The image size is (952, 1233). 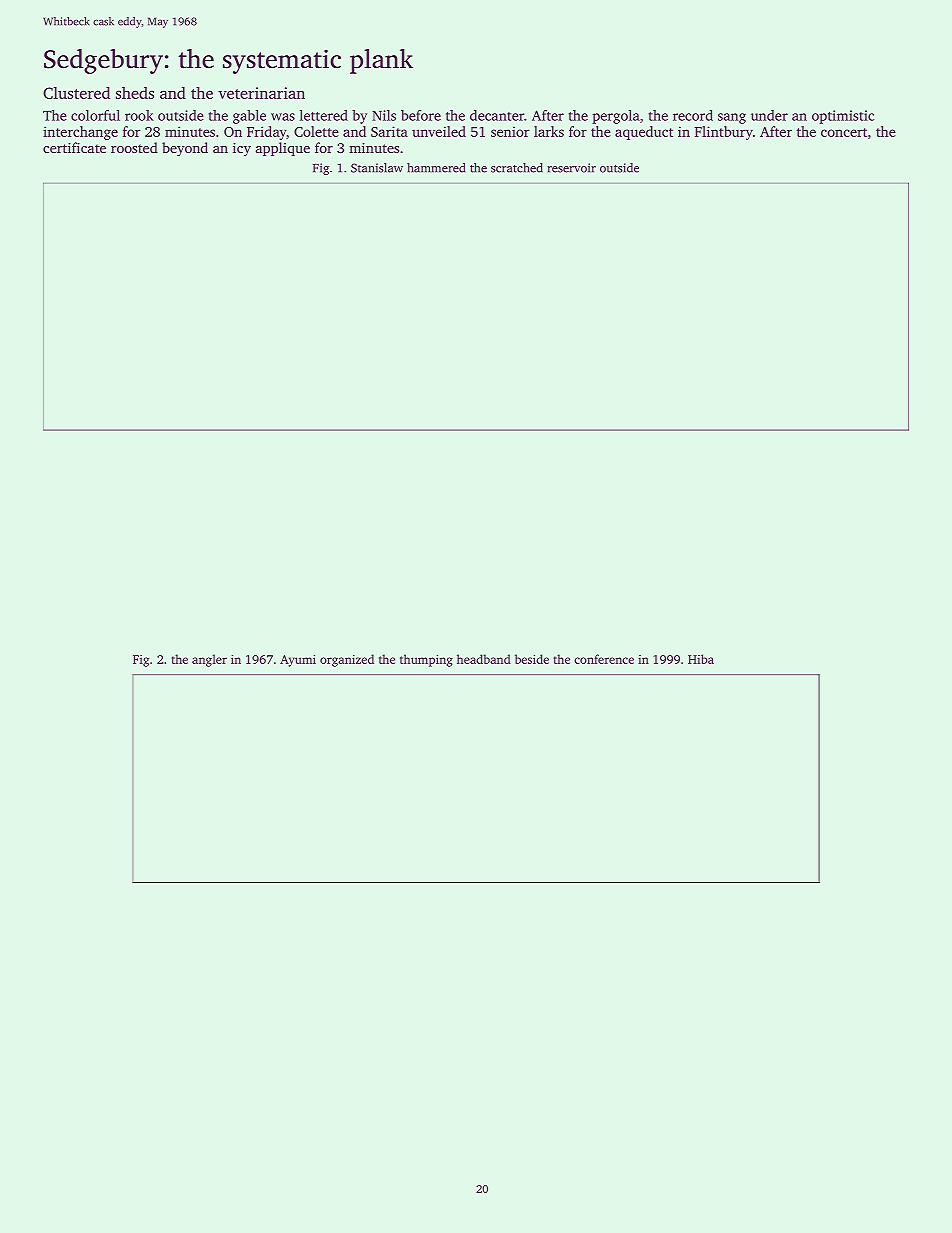 I want to click on decanter, so click(x=497, y=115).
